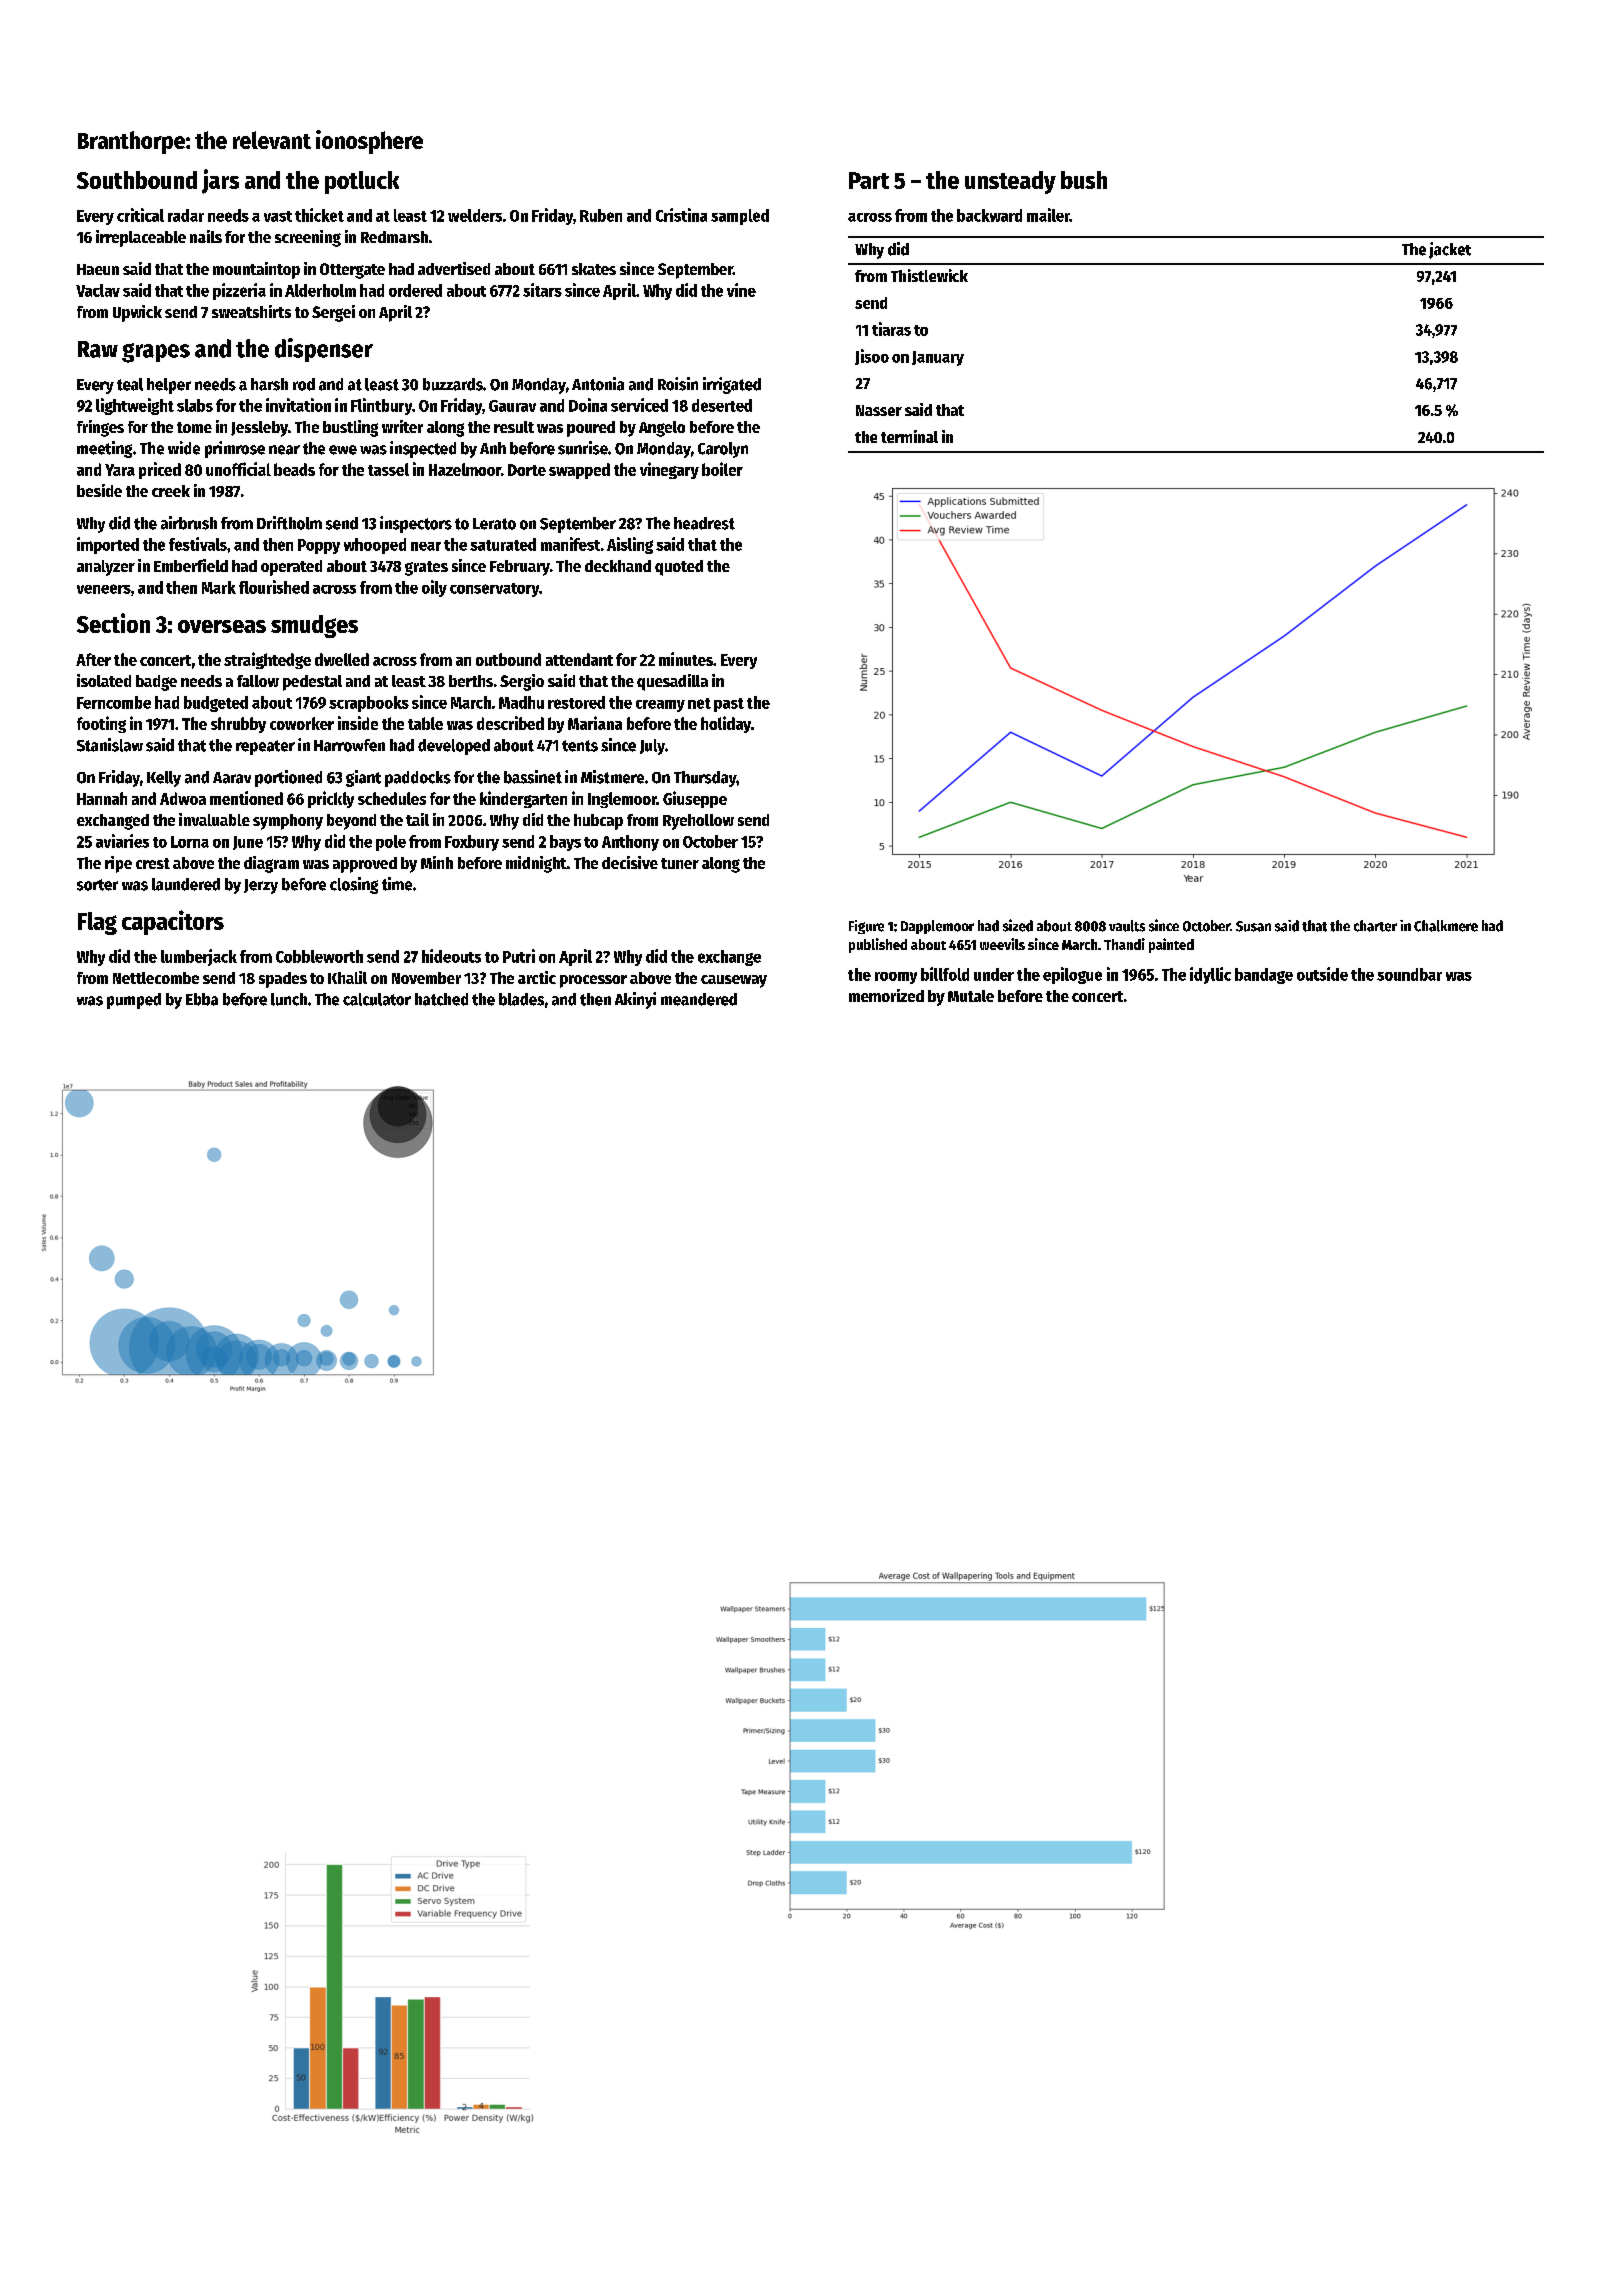 Image resolution: width=1620 pixels, height=2292 pixels. Describe the element at coordinates (886, 995) in the screenshot. I see `memorized` at that location.
